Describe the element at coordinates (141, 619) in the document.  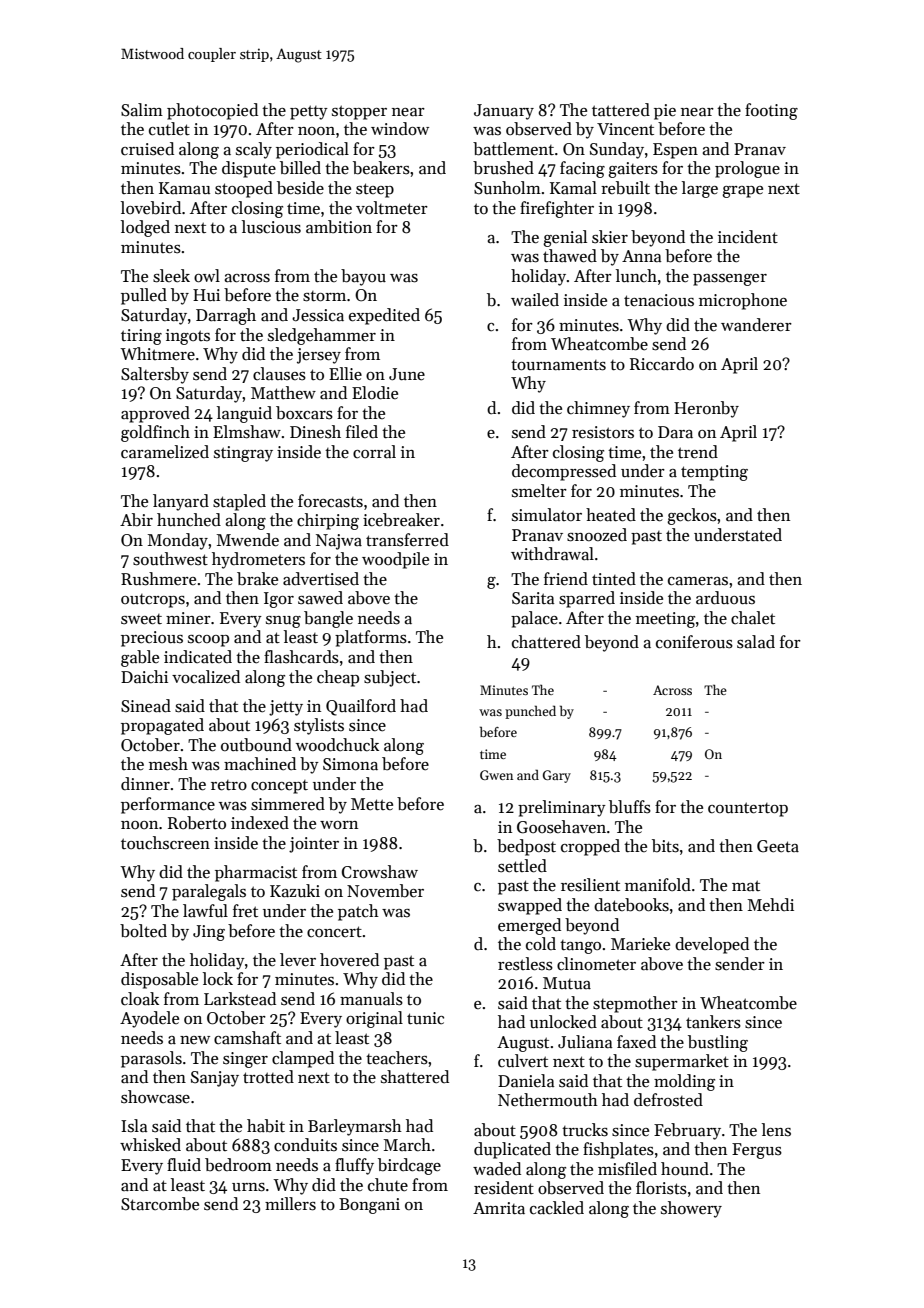
I see `sweet` at that location.
